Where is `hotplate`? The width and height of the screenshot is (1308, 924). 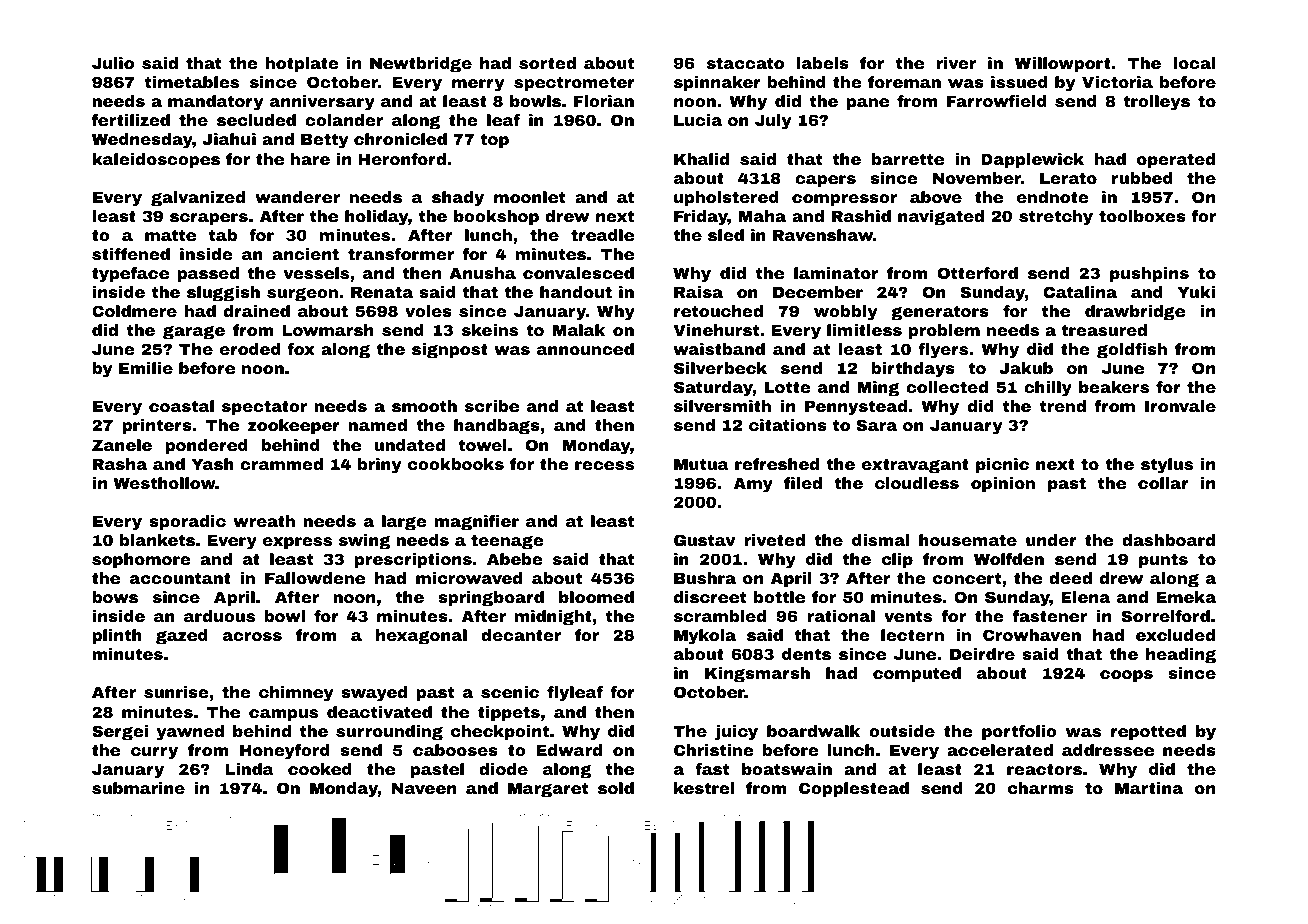
hotplate is located at coordinates (302, 64).
